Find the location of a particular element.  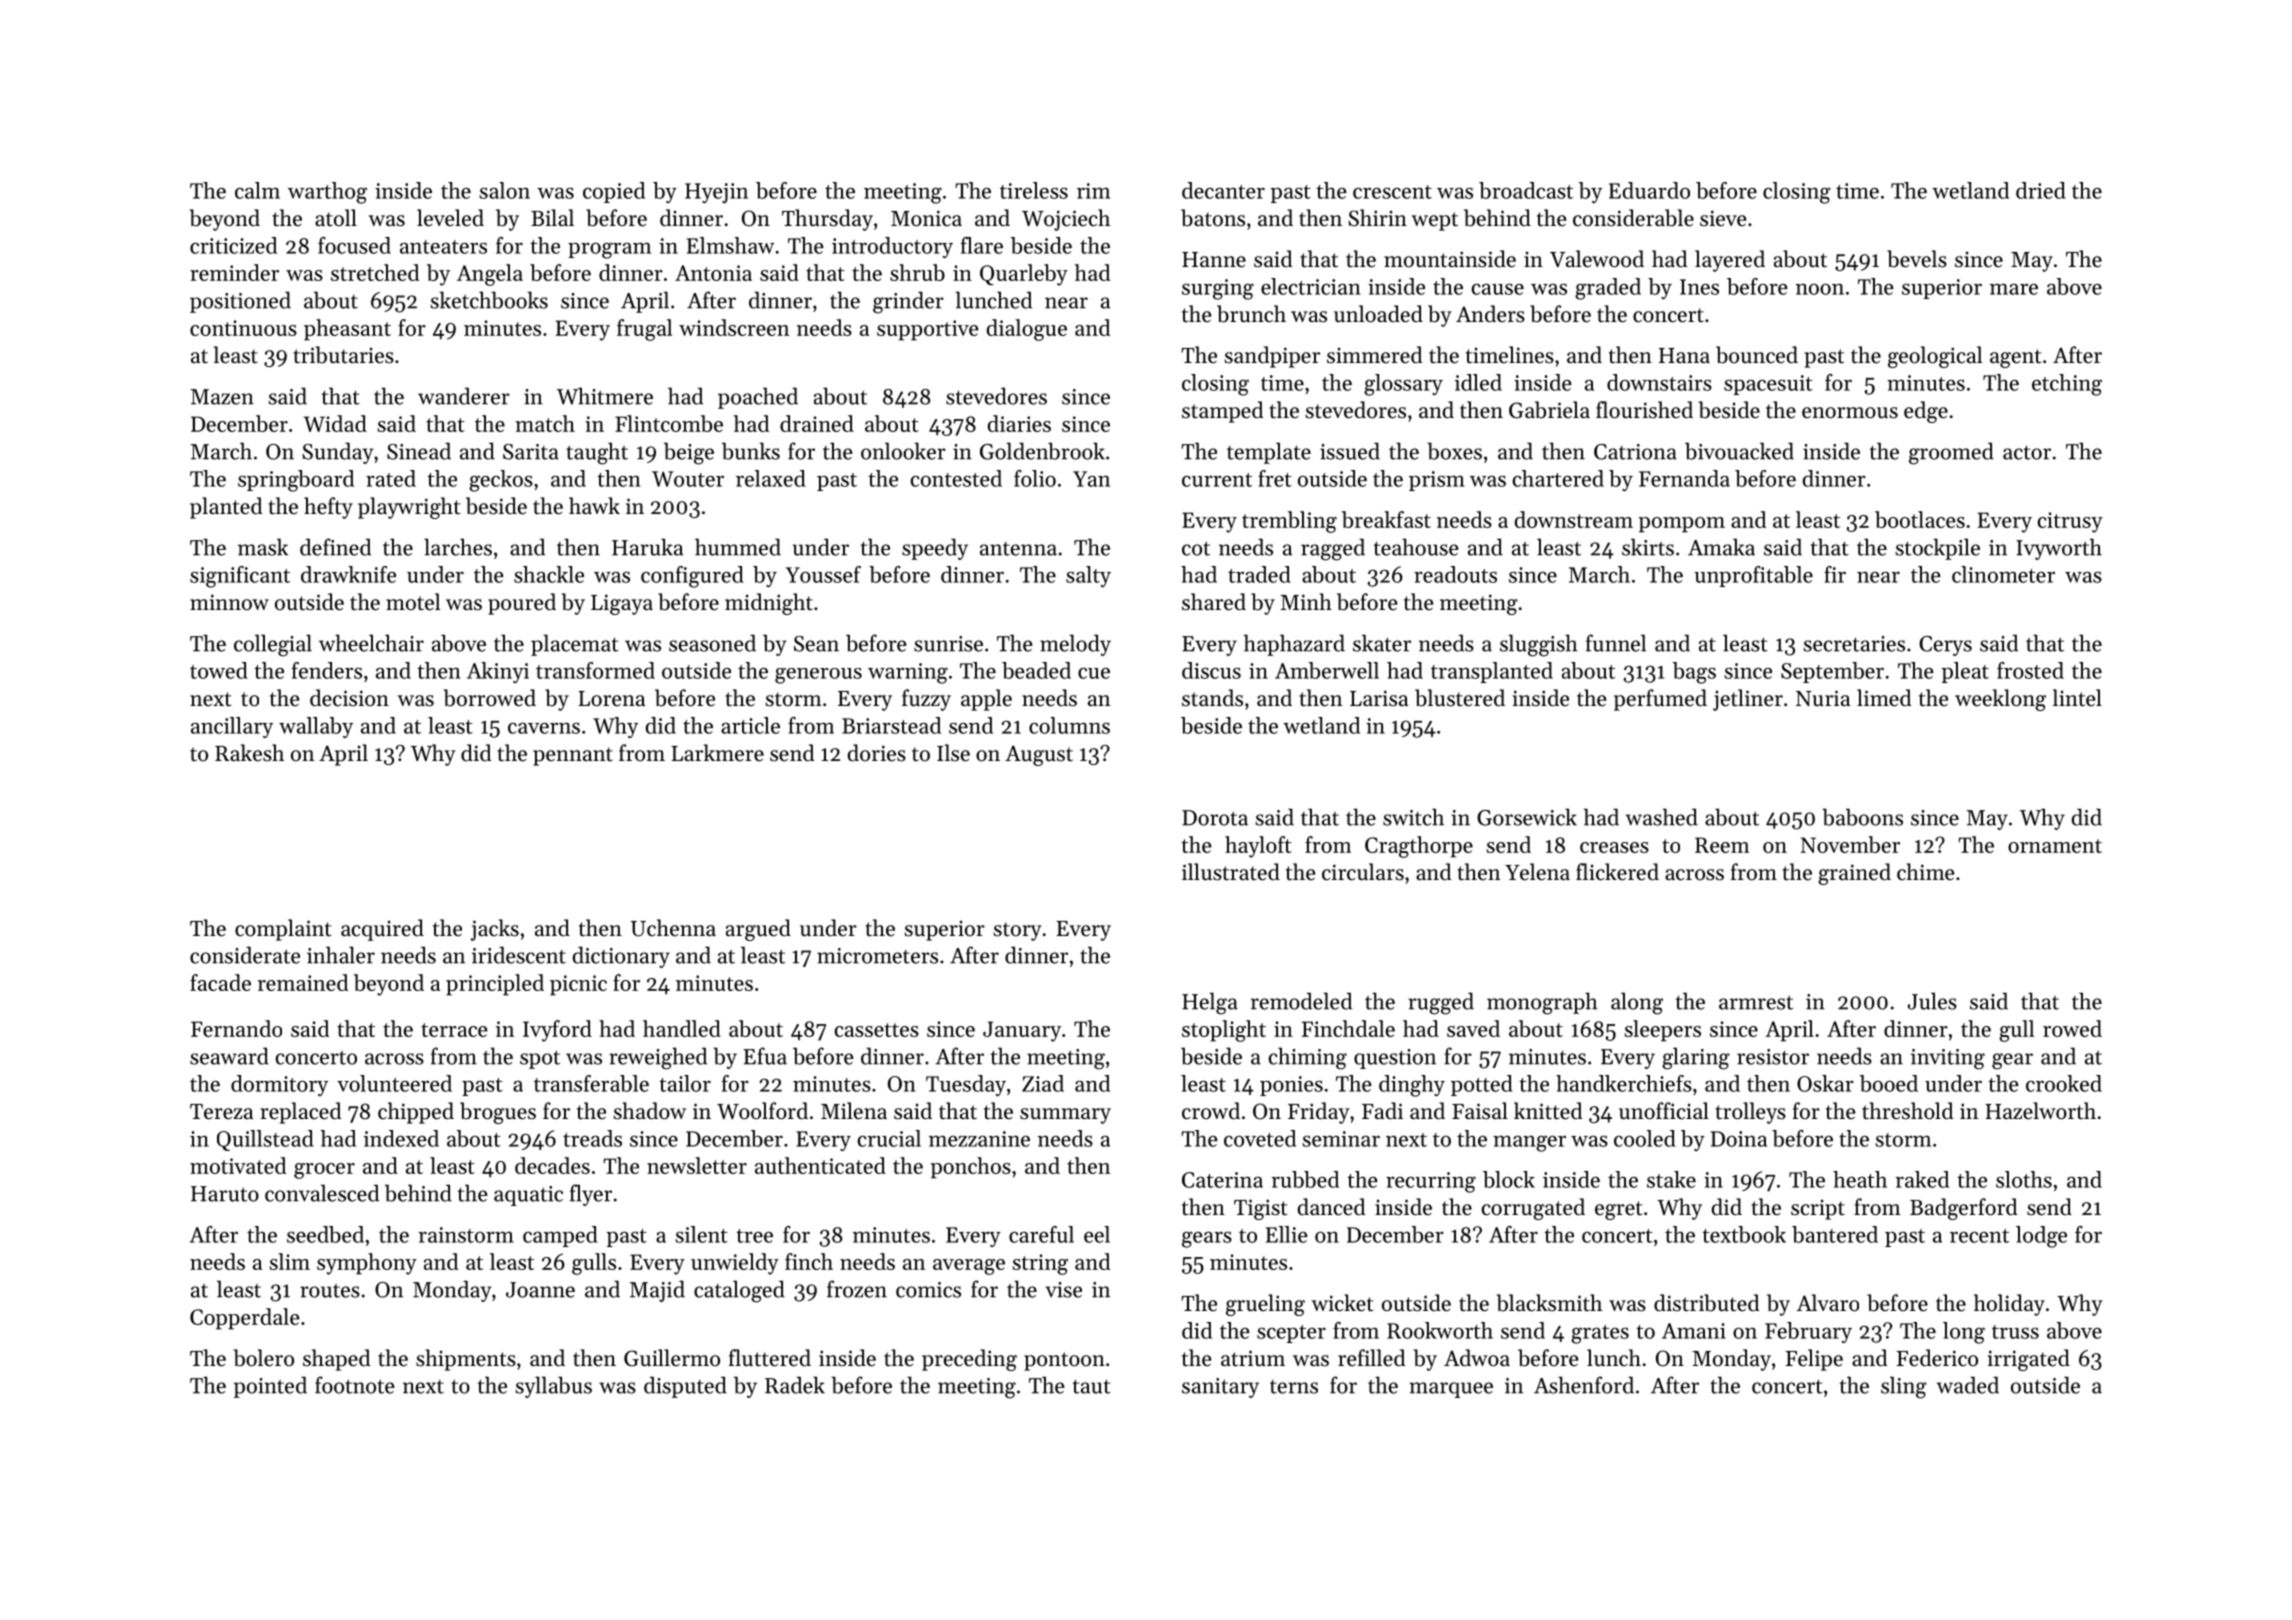

Joanne is located at coordinates (540, 1290).
